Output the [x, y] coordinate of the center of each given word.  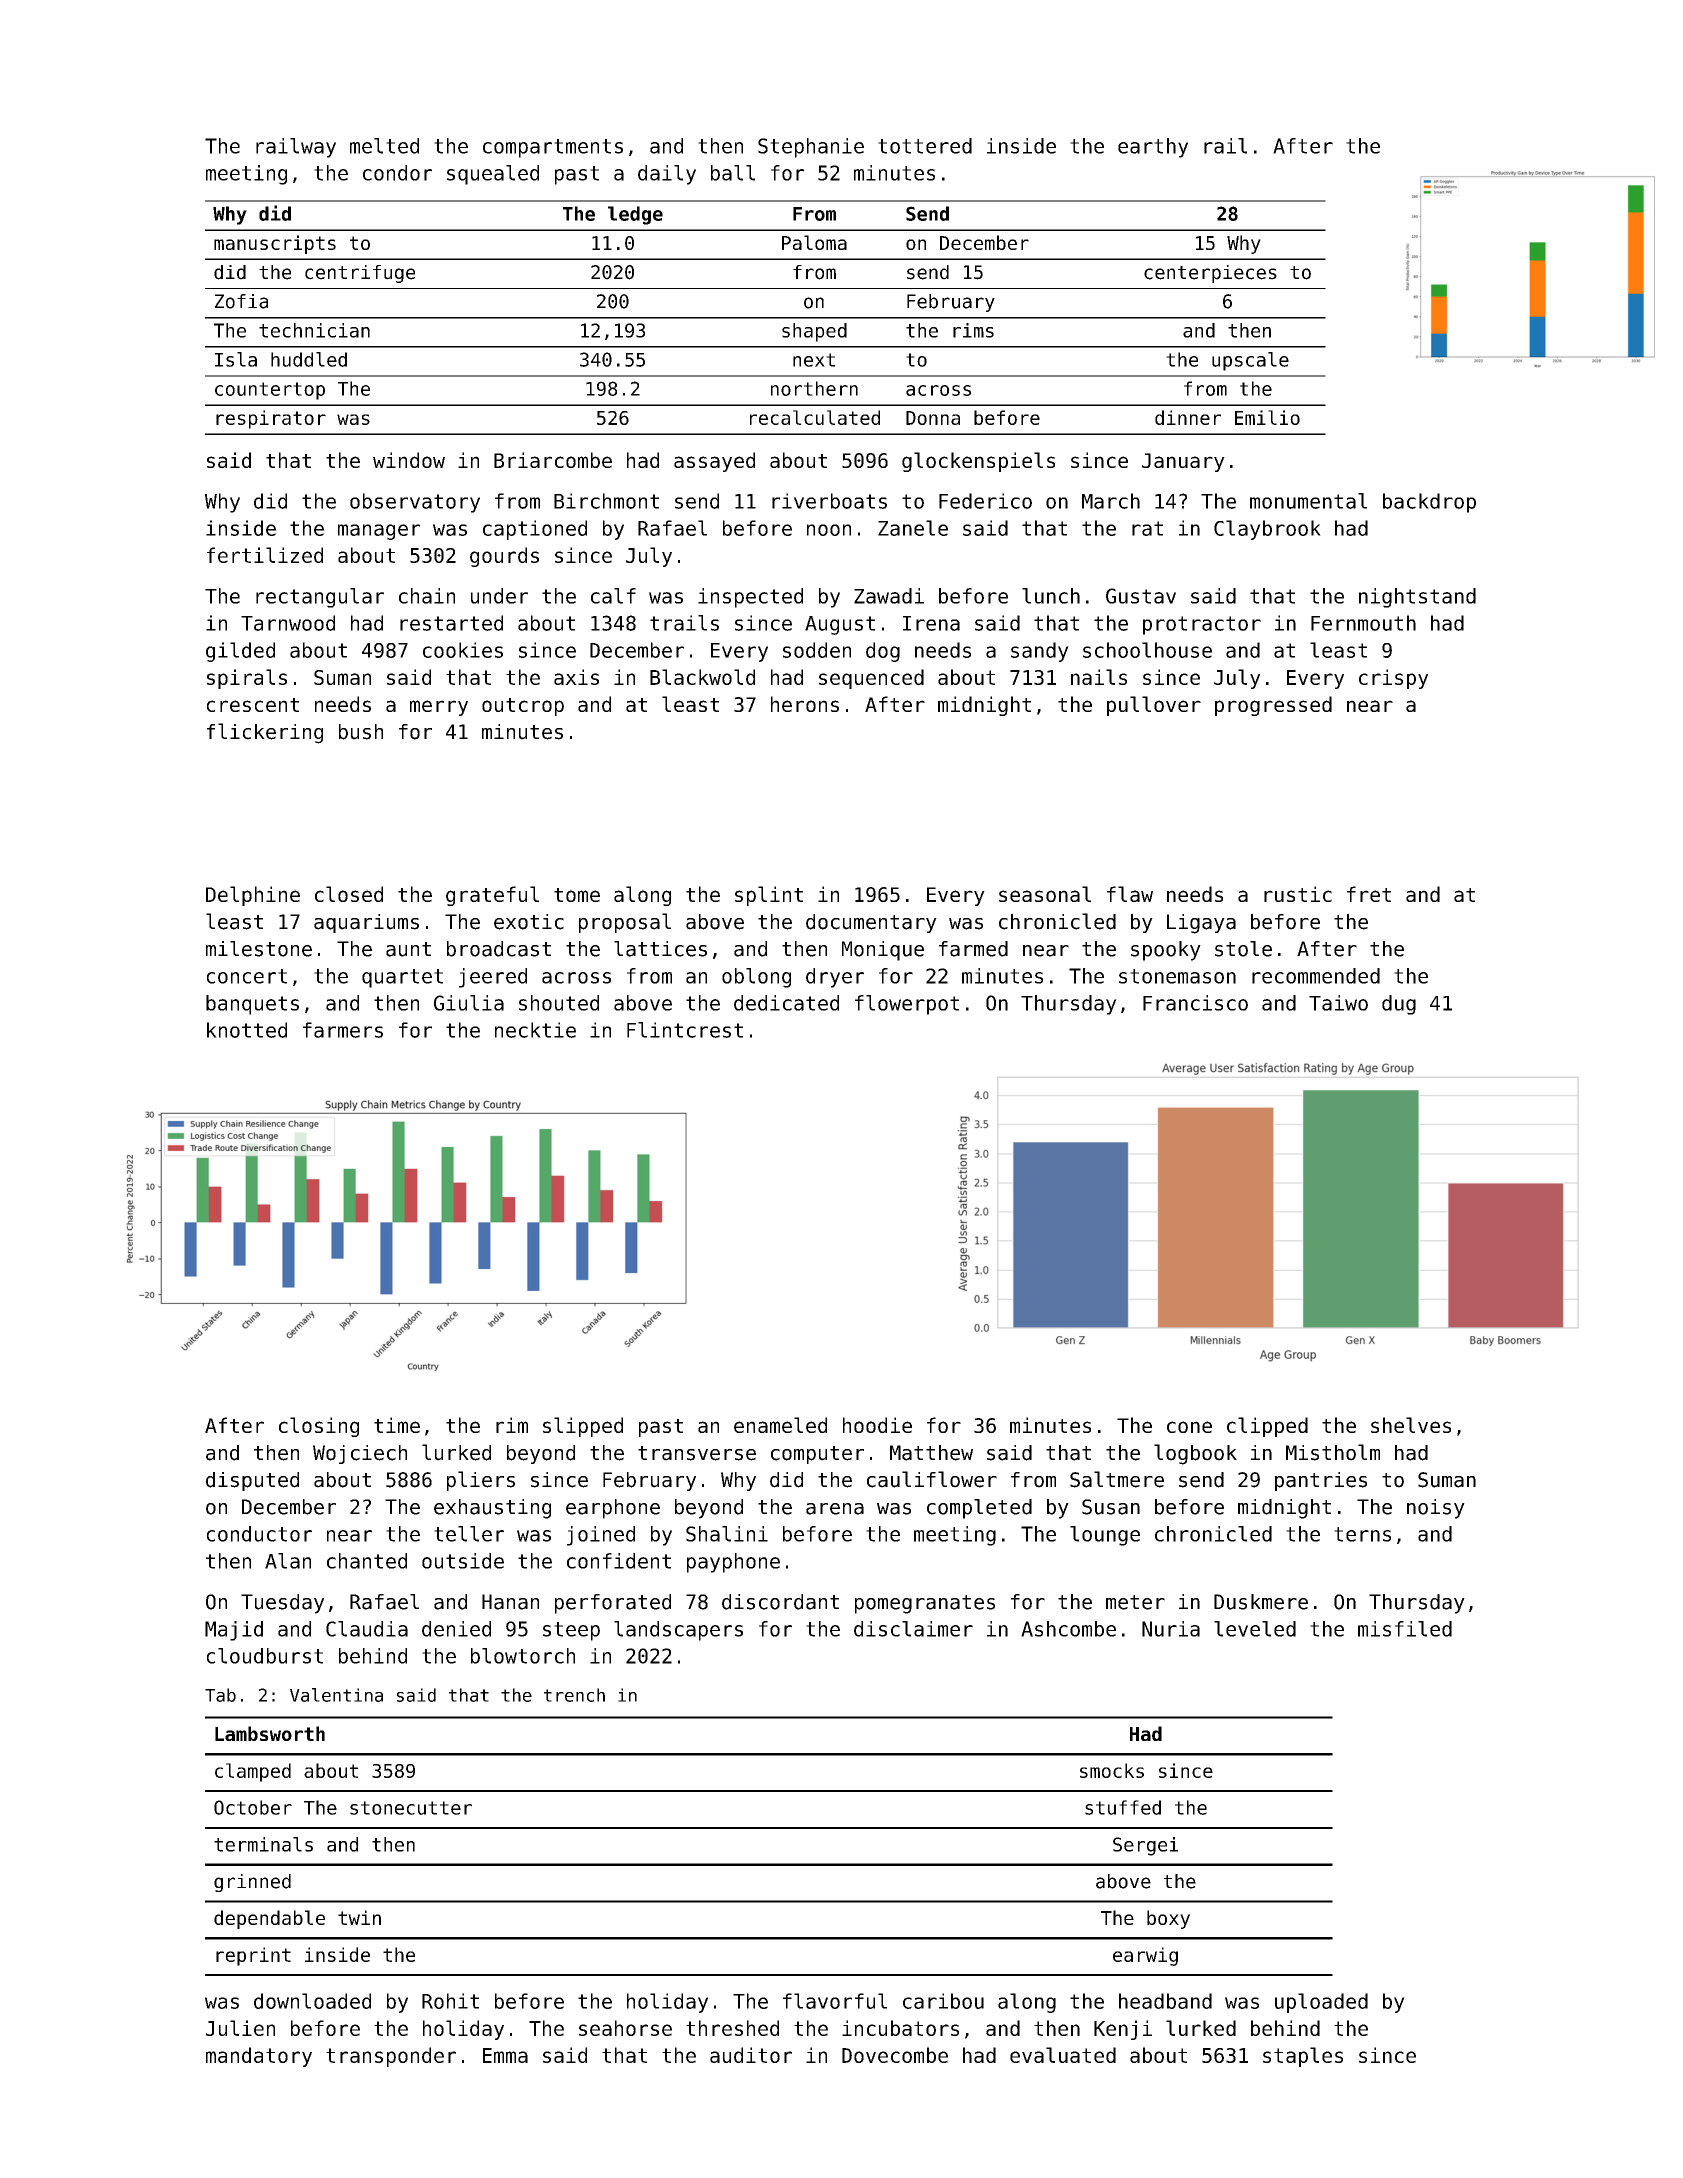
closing [319, 1427]
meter [1135, 1602]
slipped [583, 1427]
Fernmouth [1363, 623]
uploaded [1321, 2003]
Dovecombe [895, 2055]
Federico [985, 501]
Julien [240, 2028]
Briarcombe [553, 460]
